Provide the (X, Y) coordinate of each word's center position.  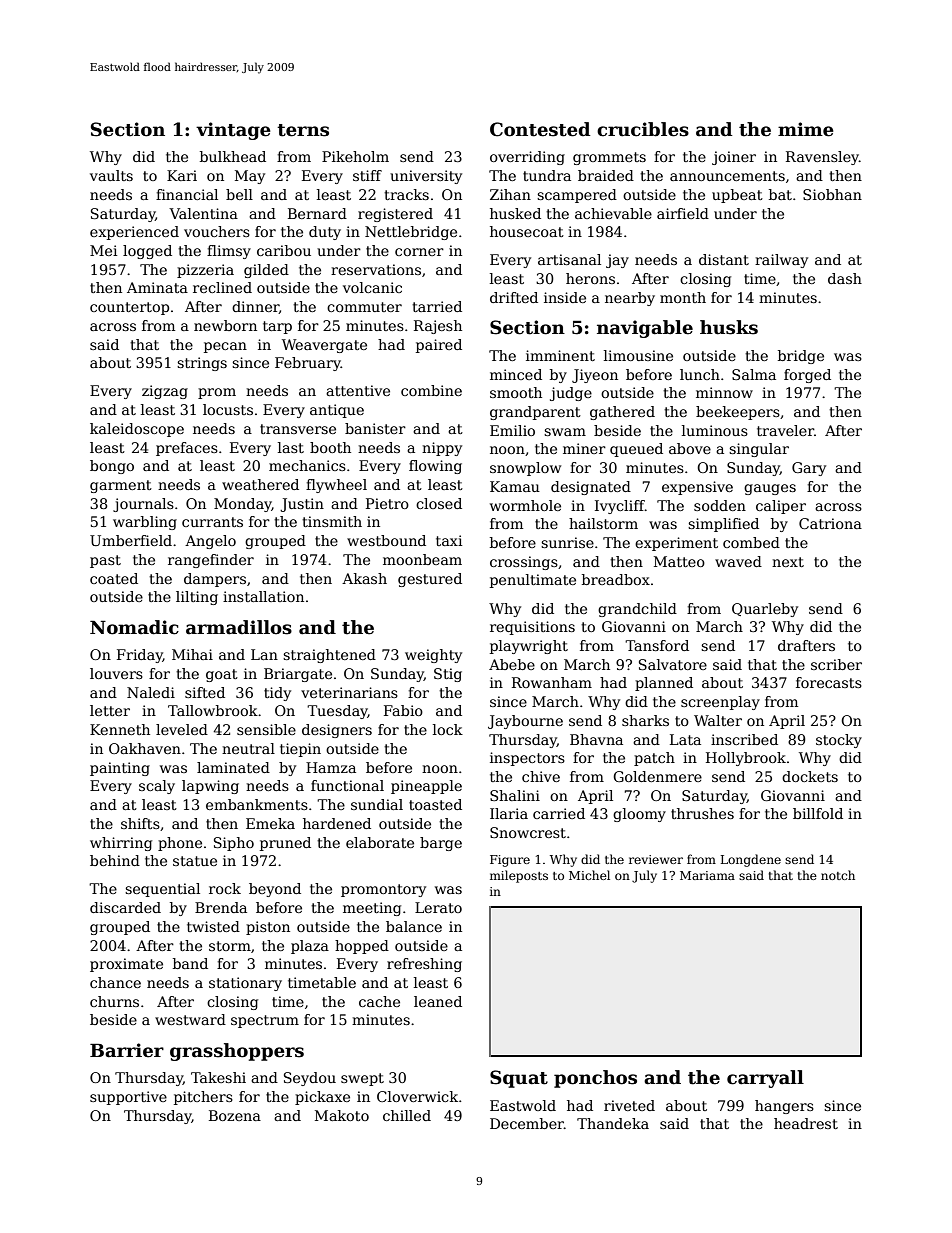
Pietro (387, 503)
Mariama (707, 875)
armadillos (239, 627)
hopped (362, 947)
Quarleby (765, 610)
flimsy (229, 252)
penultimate (533, 581)
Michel (589, 875)
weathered (260, 484)
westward (190, 1019)
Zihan (510, 194)
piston (268, 928)
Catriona (830, 523)
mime (806, 129)
